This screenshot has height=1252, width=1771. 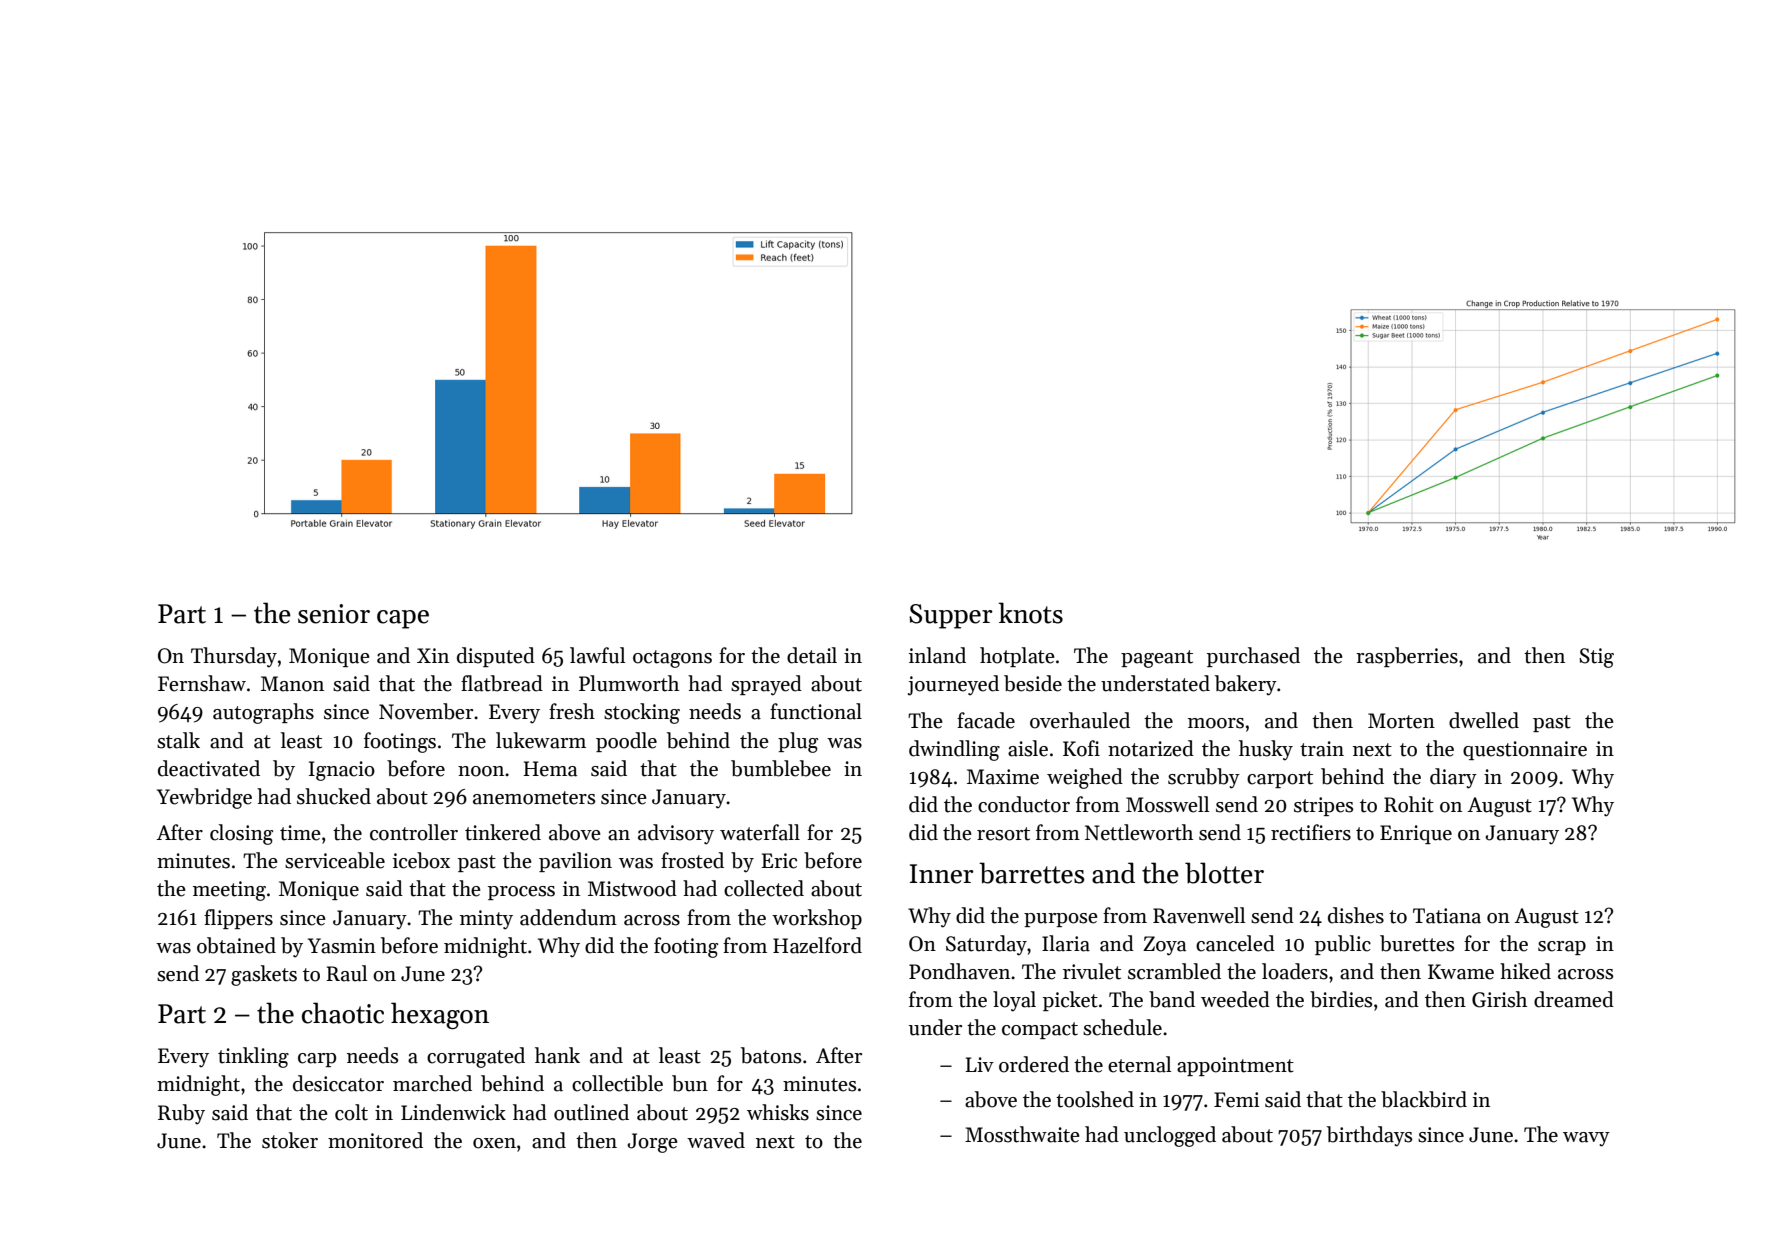 I want to click on senior, so click(x=334, y=614).
